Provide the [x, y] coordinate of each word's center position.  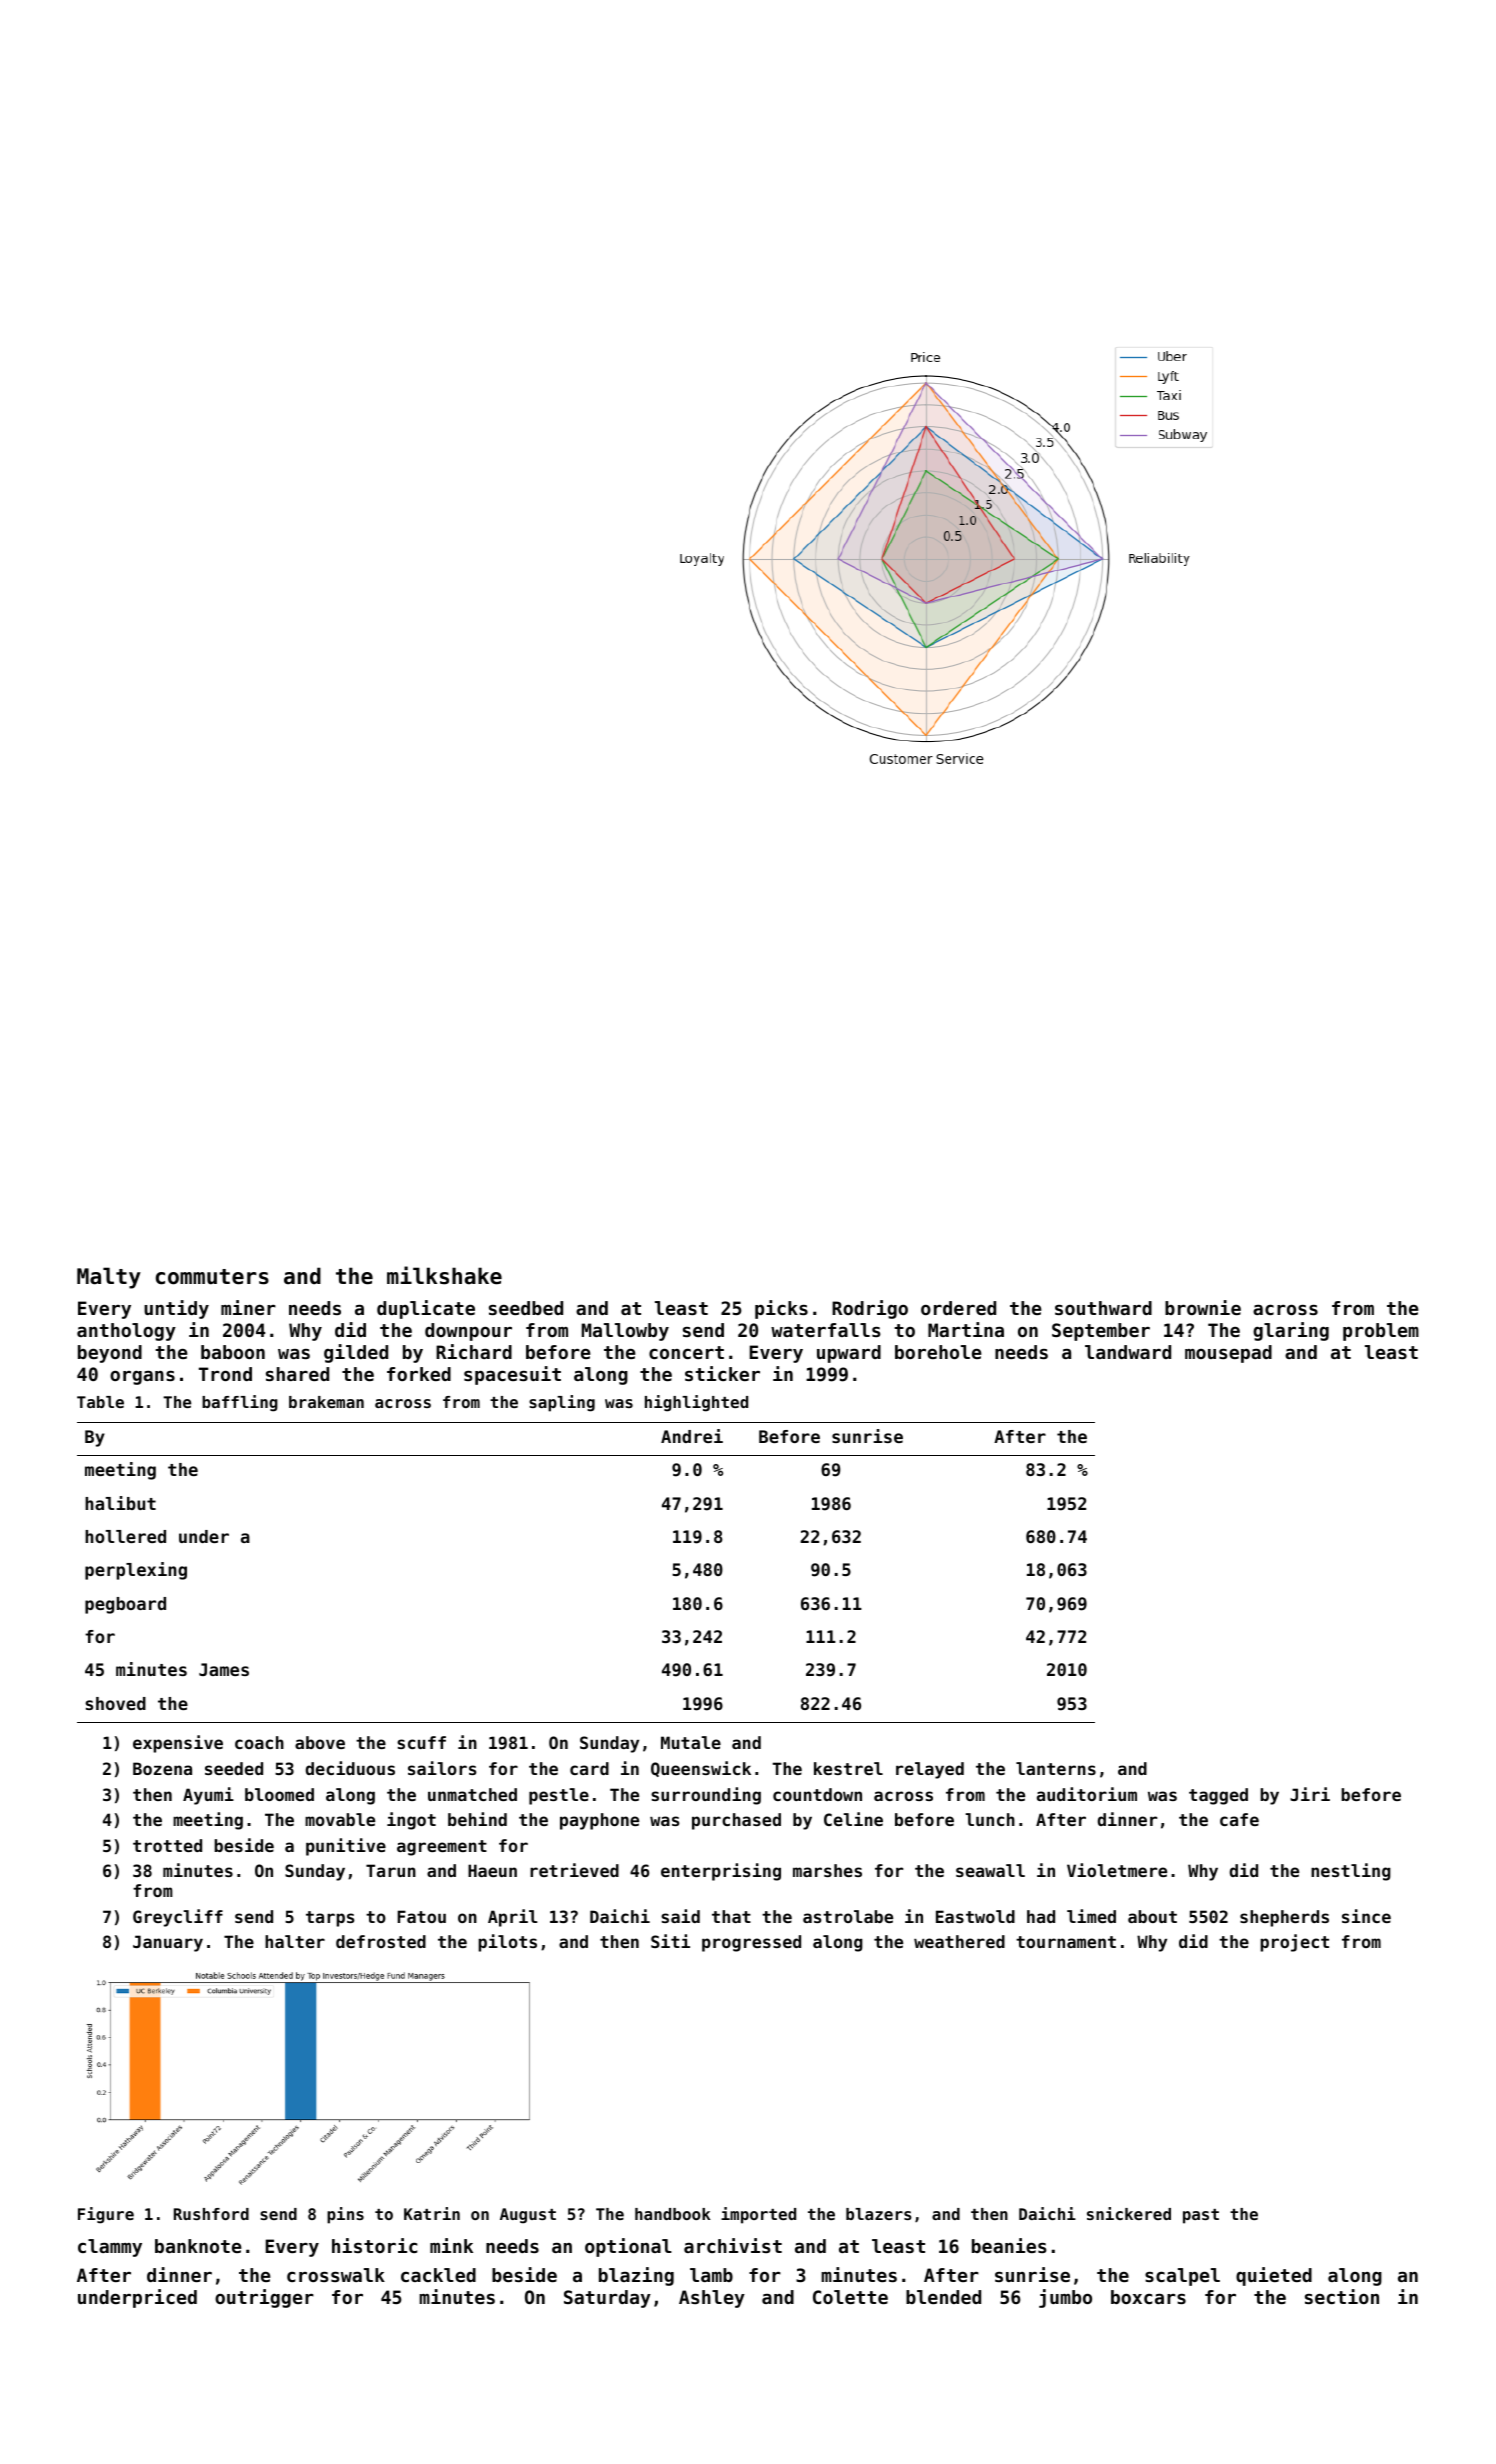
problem [1381, 1332]
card [589, 1768]
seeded [234, 1768]
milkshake [444, 1275]
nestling [1351, 1872]
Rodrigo [870, 1309]
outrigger [264, 2298]
